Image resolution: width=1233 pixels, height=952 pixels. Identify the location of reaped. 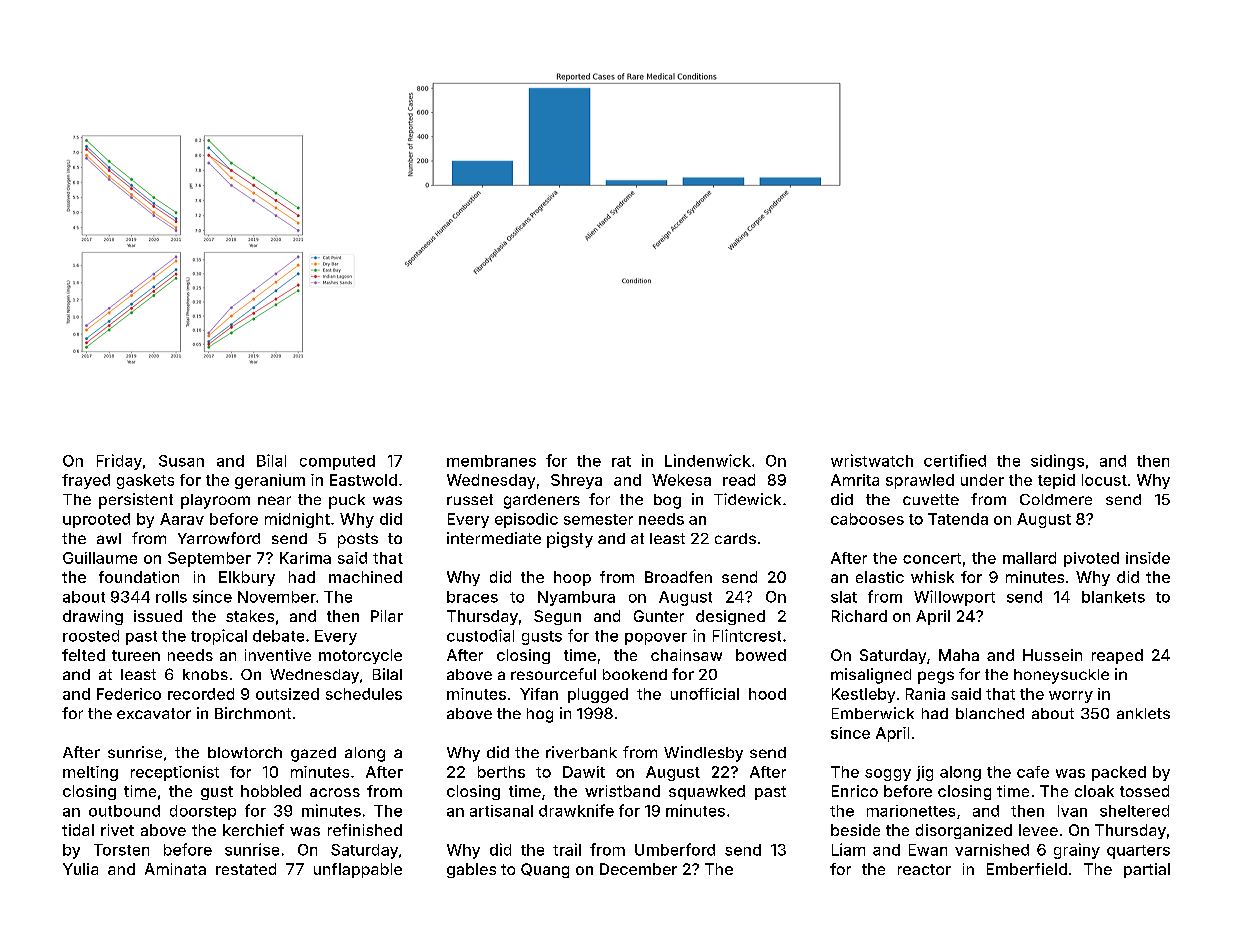
(1117, 656).
